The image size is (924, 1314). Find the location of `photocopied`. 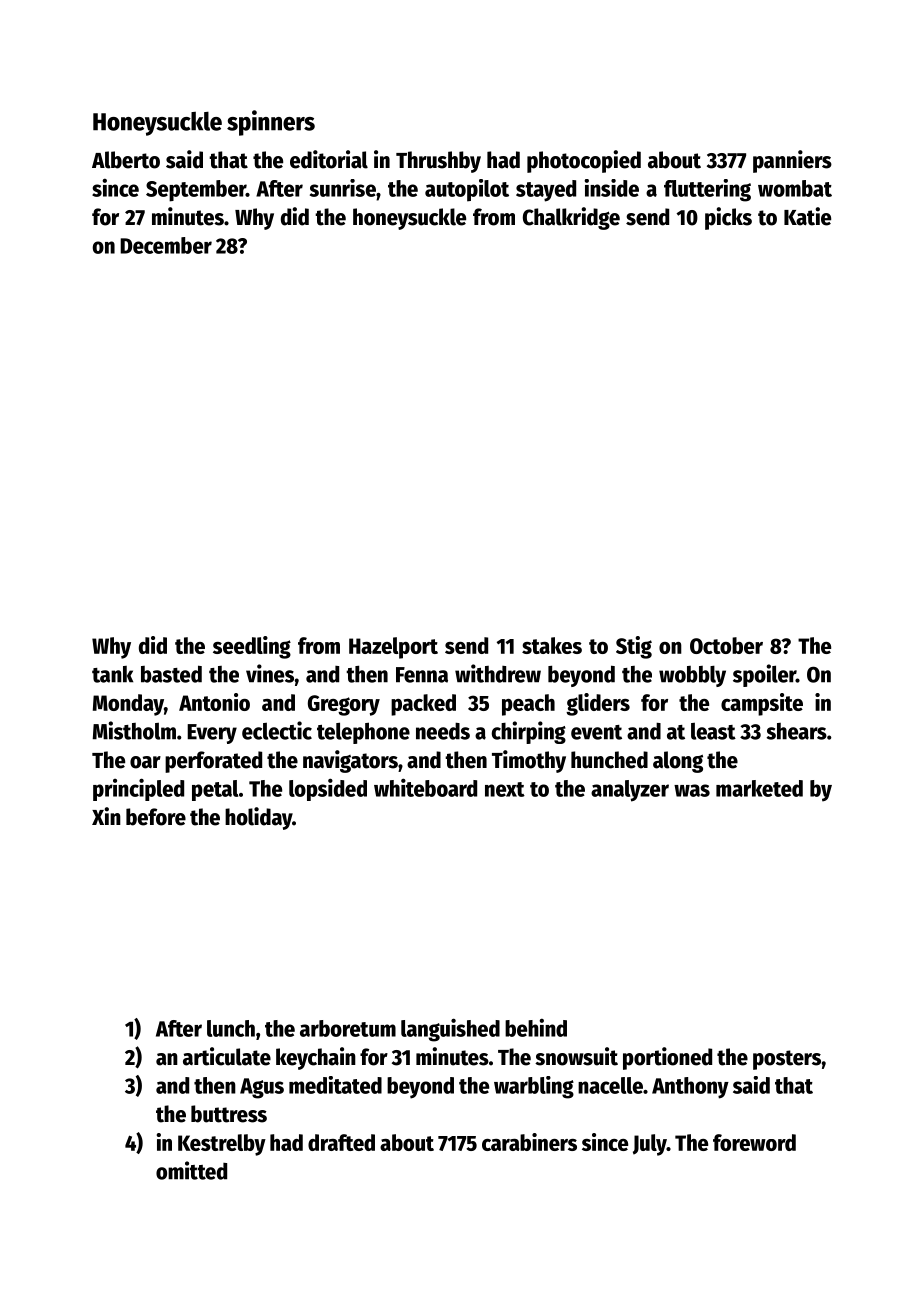

photocopied is located at coordinates (584, 161).
